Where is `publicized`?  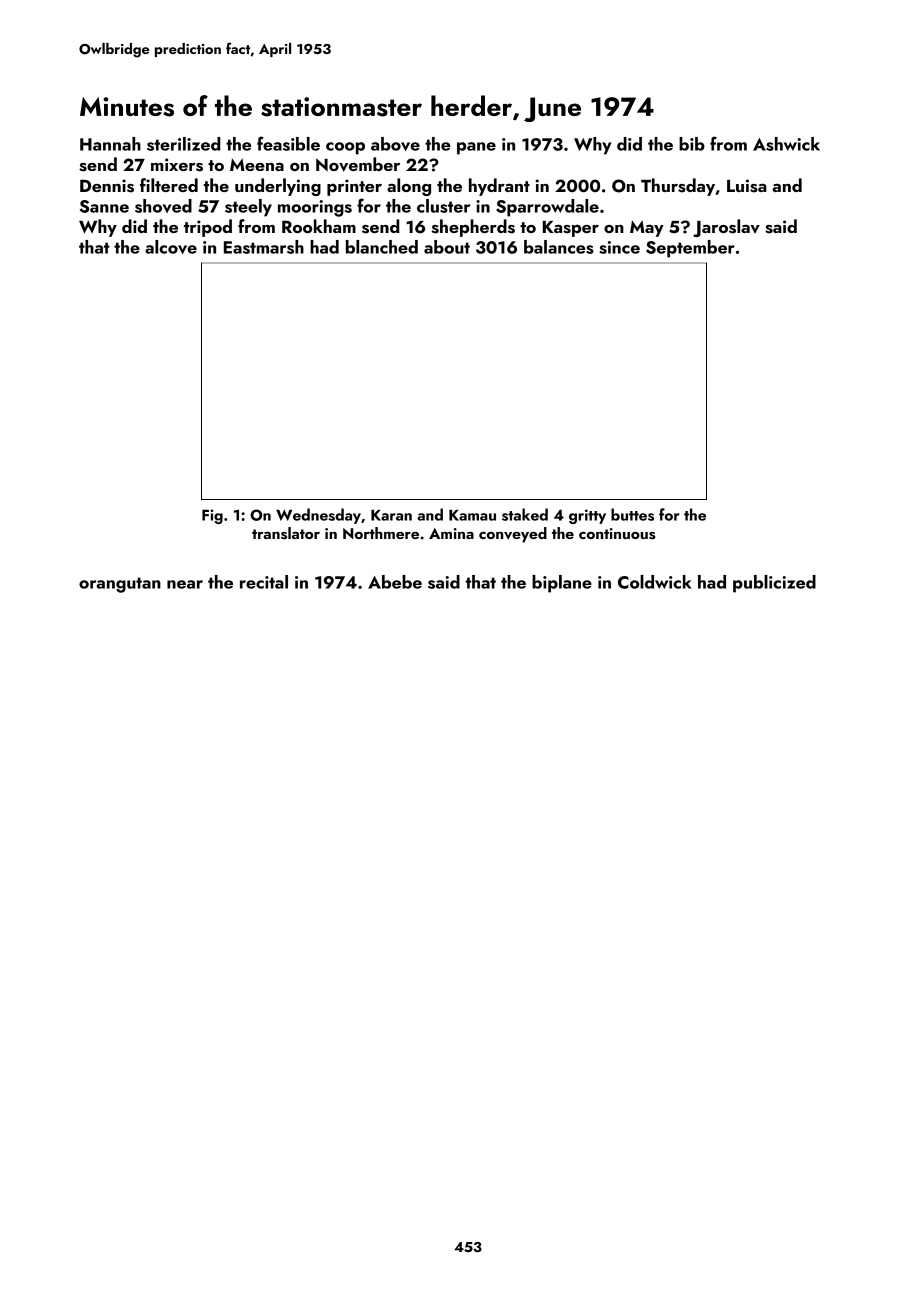
publicized is located at coordinates (774, 584).
